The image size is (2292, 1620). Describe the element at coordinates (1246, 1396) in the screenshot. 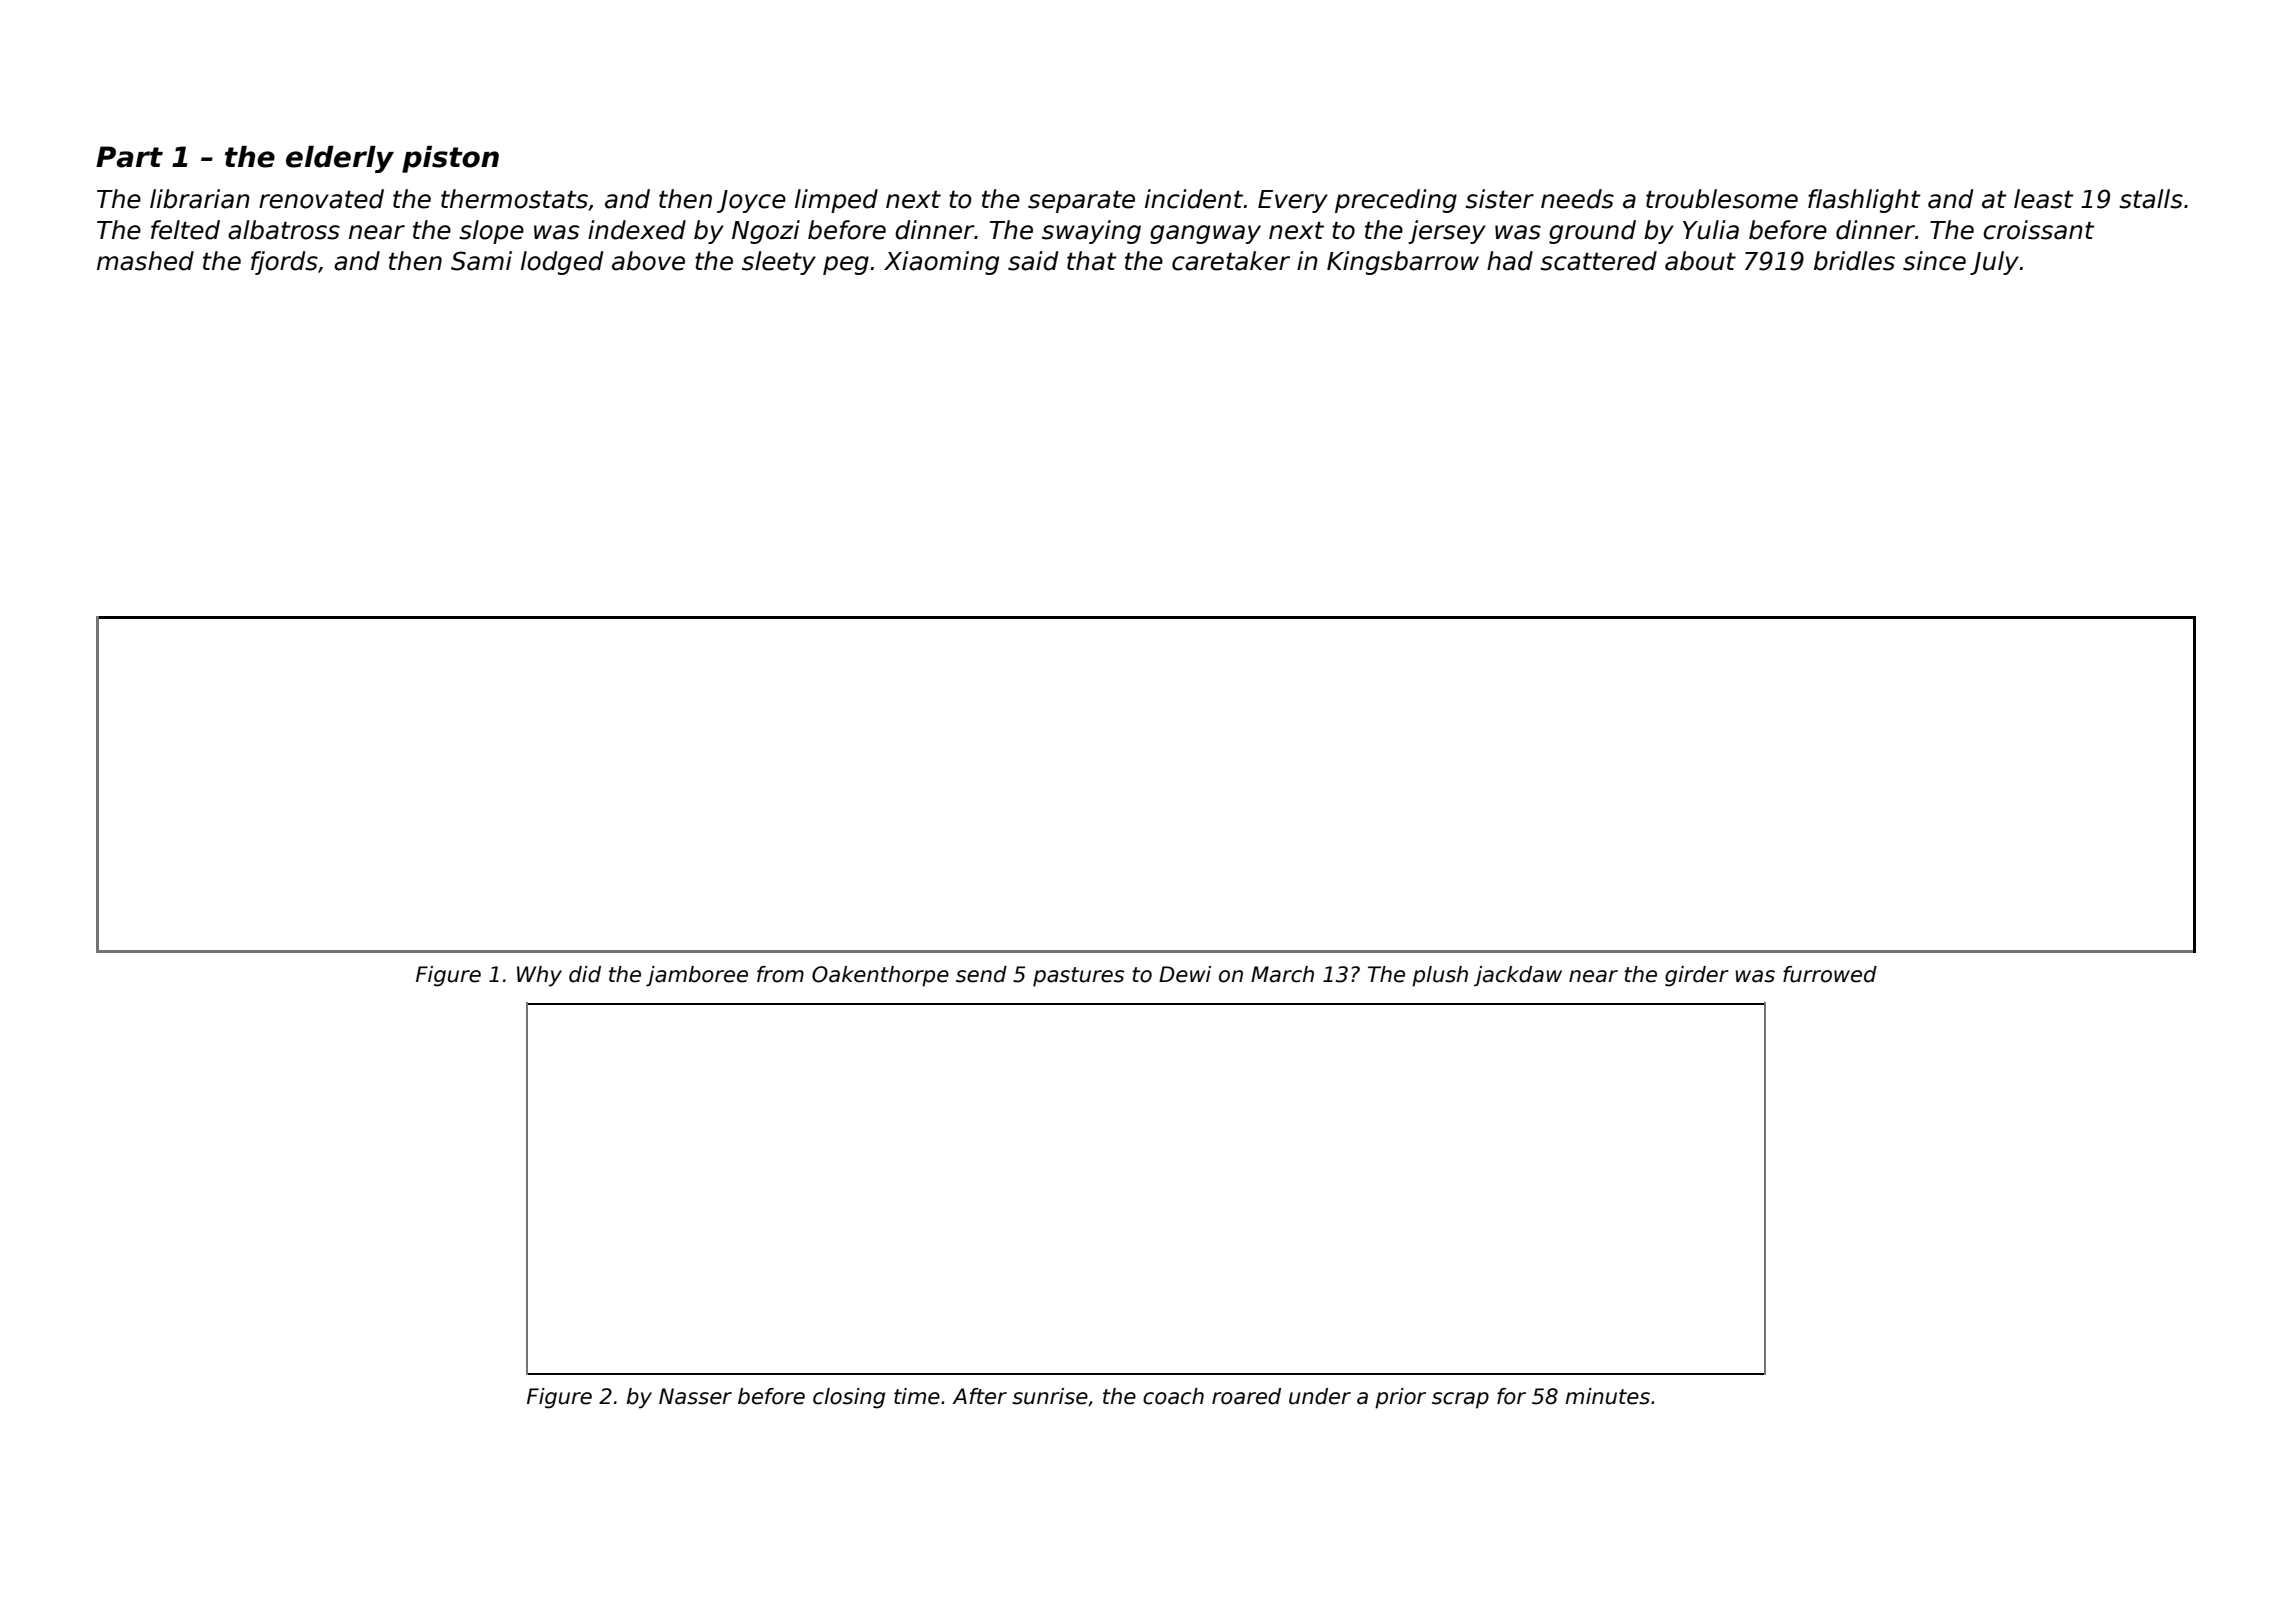

I see `roared` at that location.
